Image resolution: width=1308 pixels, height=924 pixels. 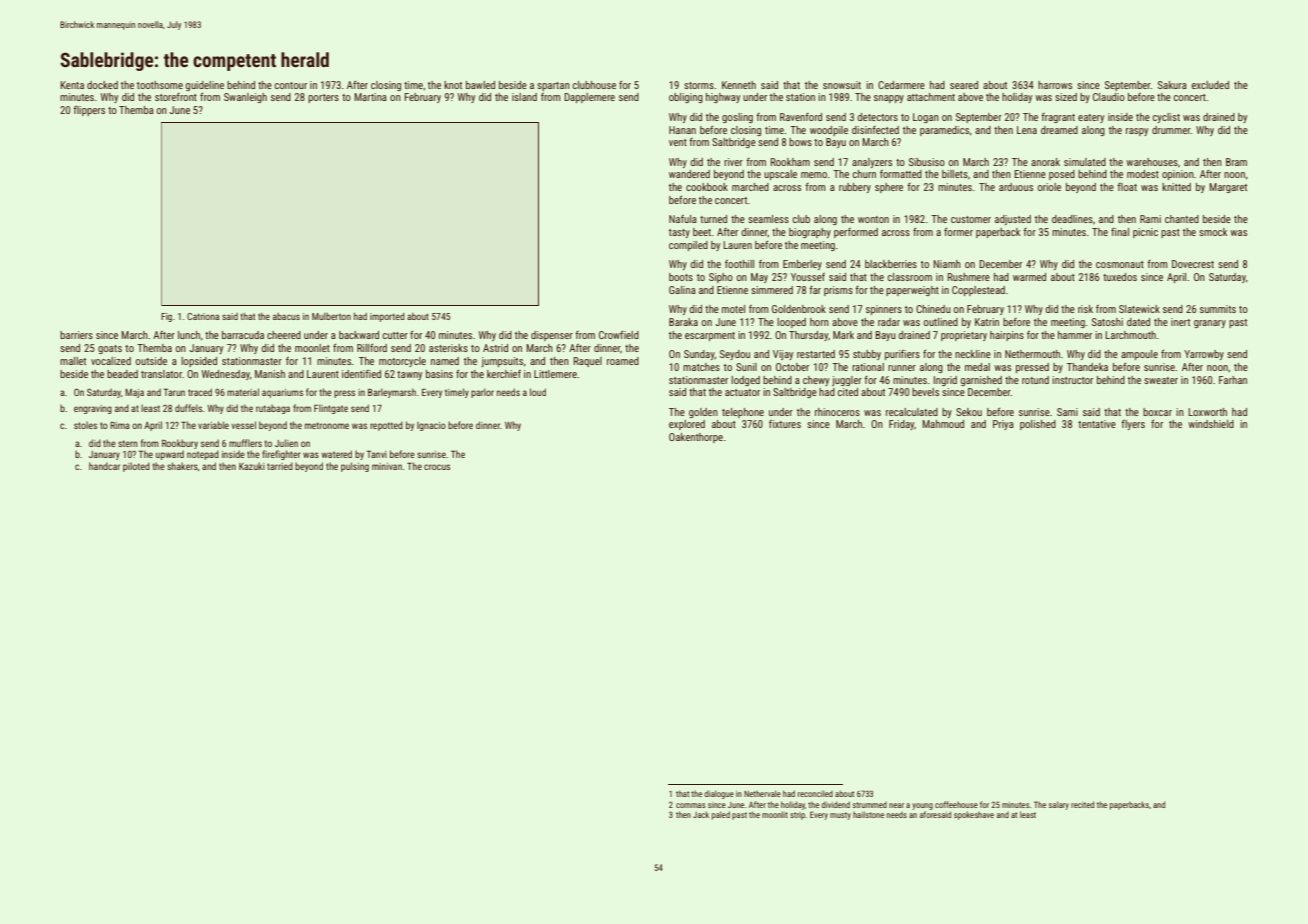 What do you see at coordinates (690, 805) in the document?
I see `commas` at bounding box center [690, 805].
